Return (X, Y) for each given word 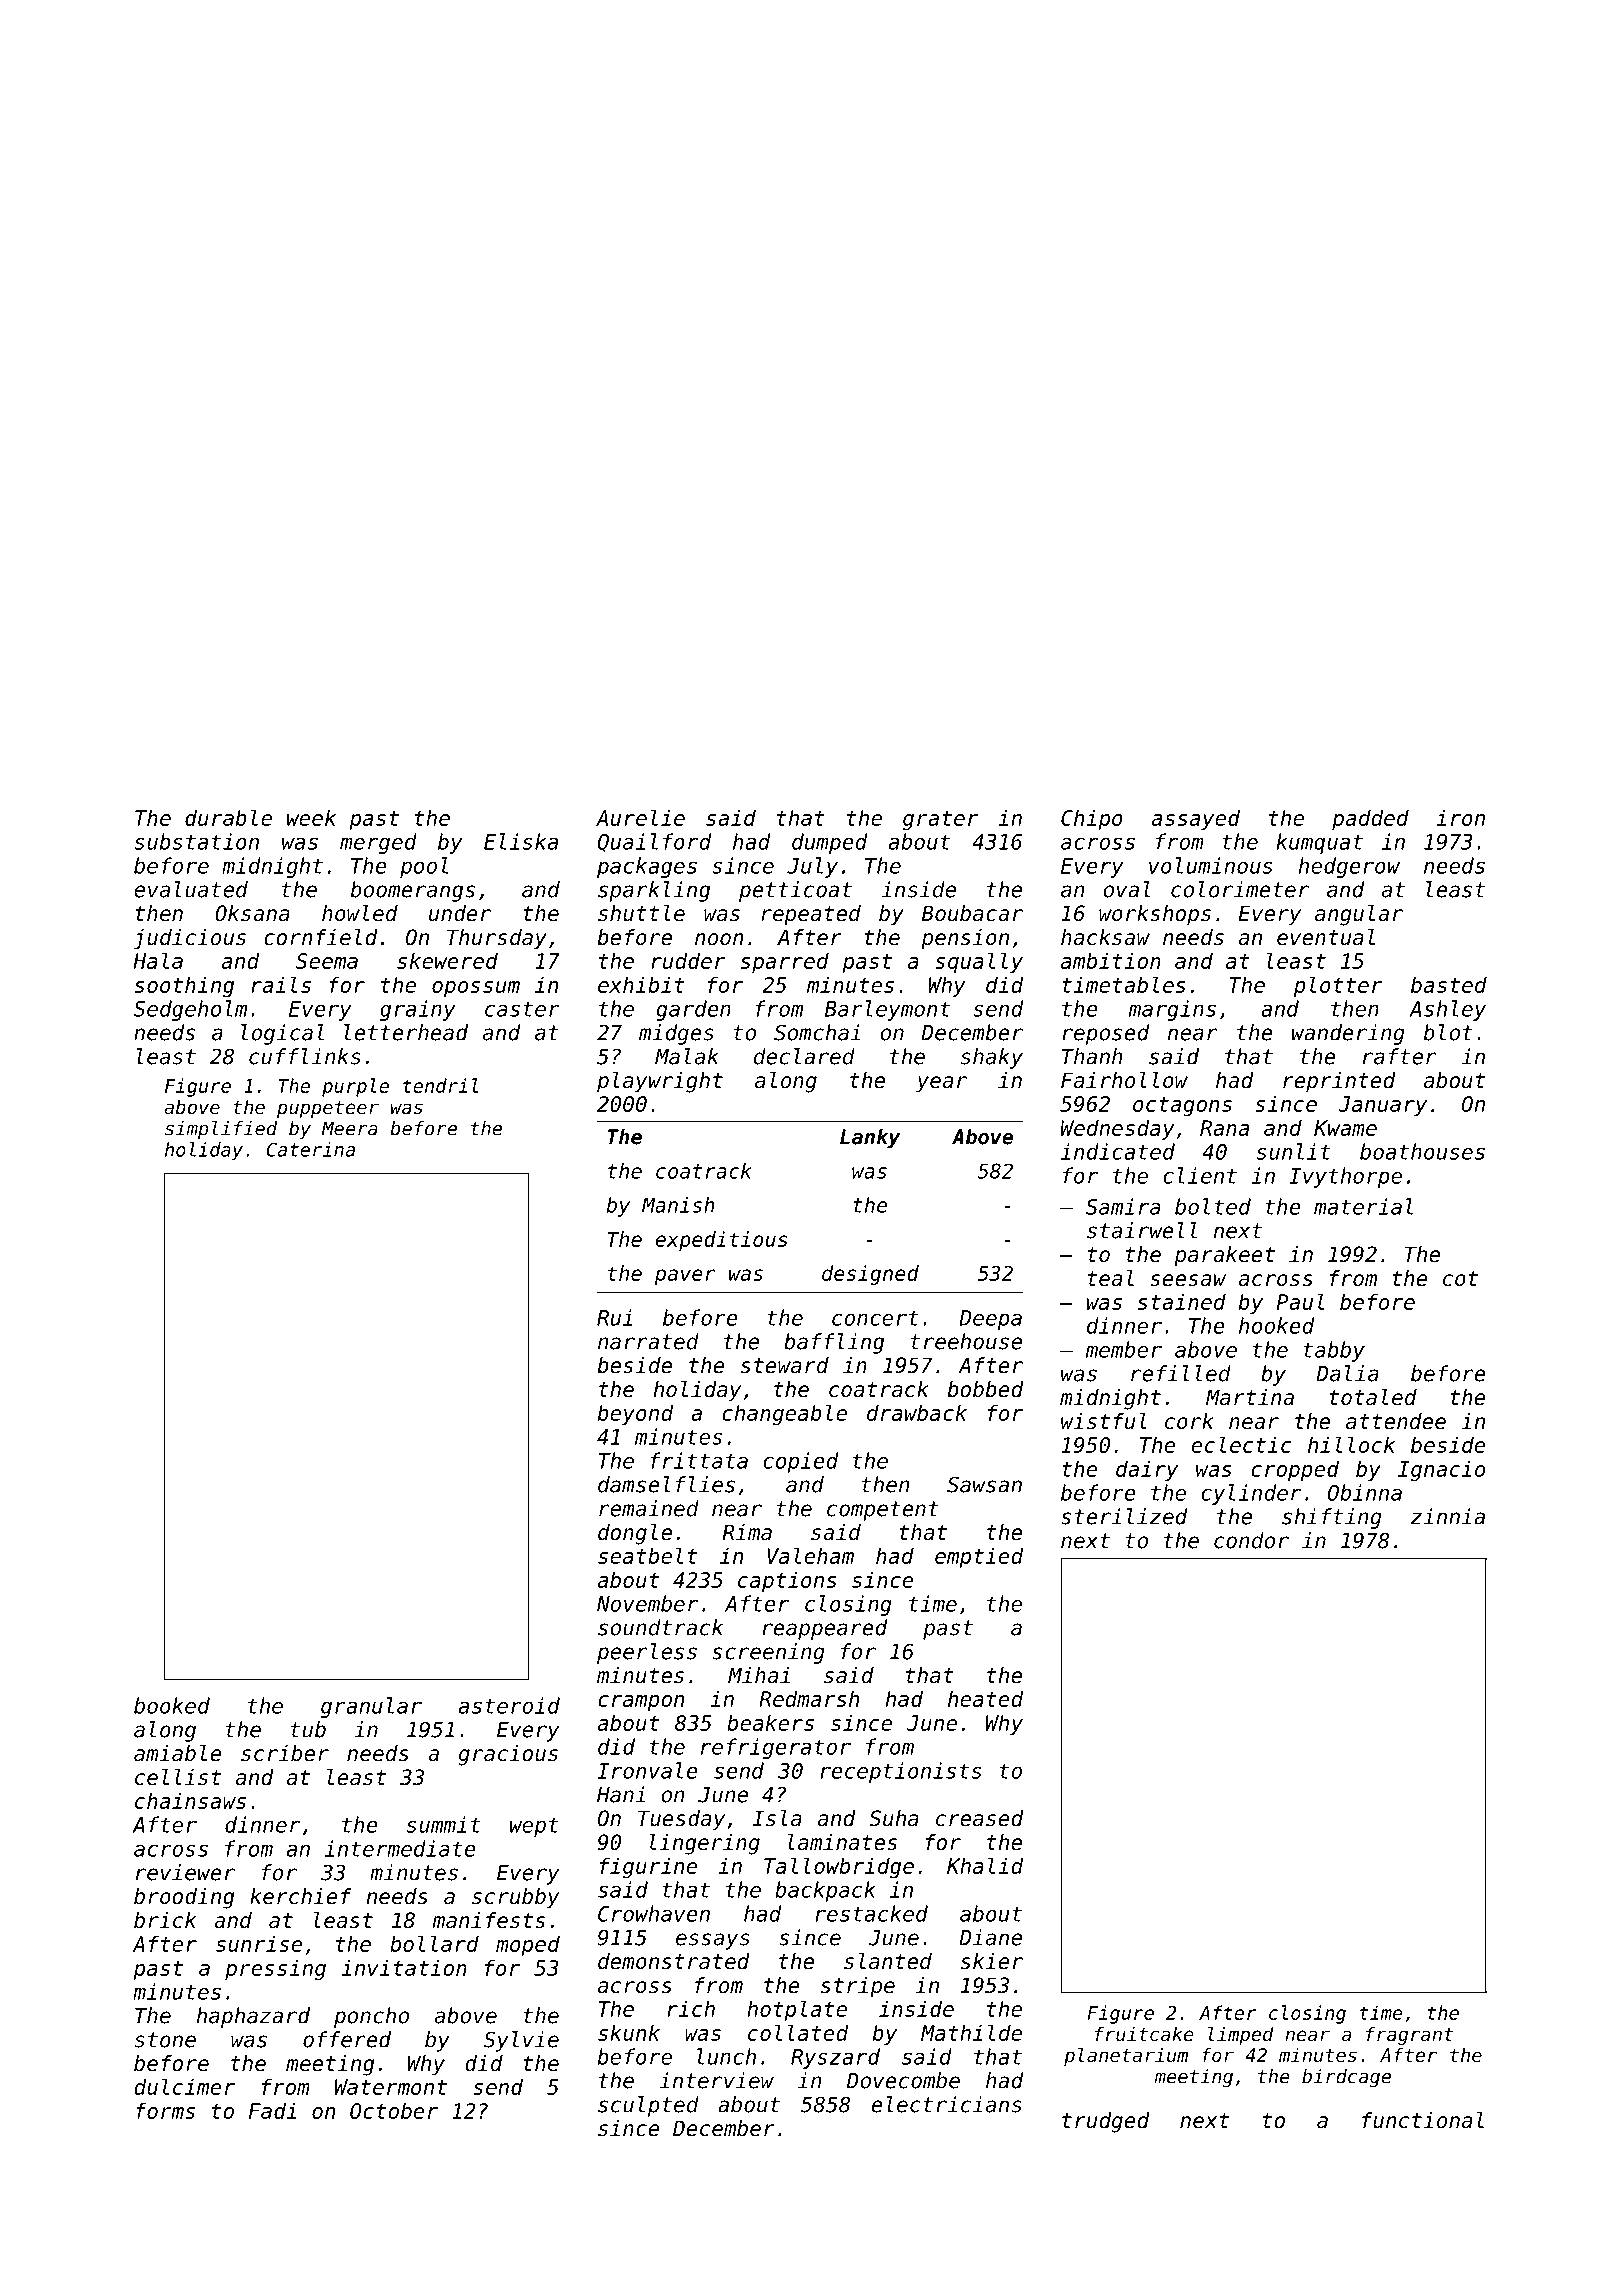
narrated (648, 1341)
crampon (641, 1703)
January (1382, 1106)
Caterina (311, 1149)
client (1200, 1175)
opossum (476, 989)
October (394, 2110)
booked (172, 1705)
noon (719, 939)
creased (980, 1818)
